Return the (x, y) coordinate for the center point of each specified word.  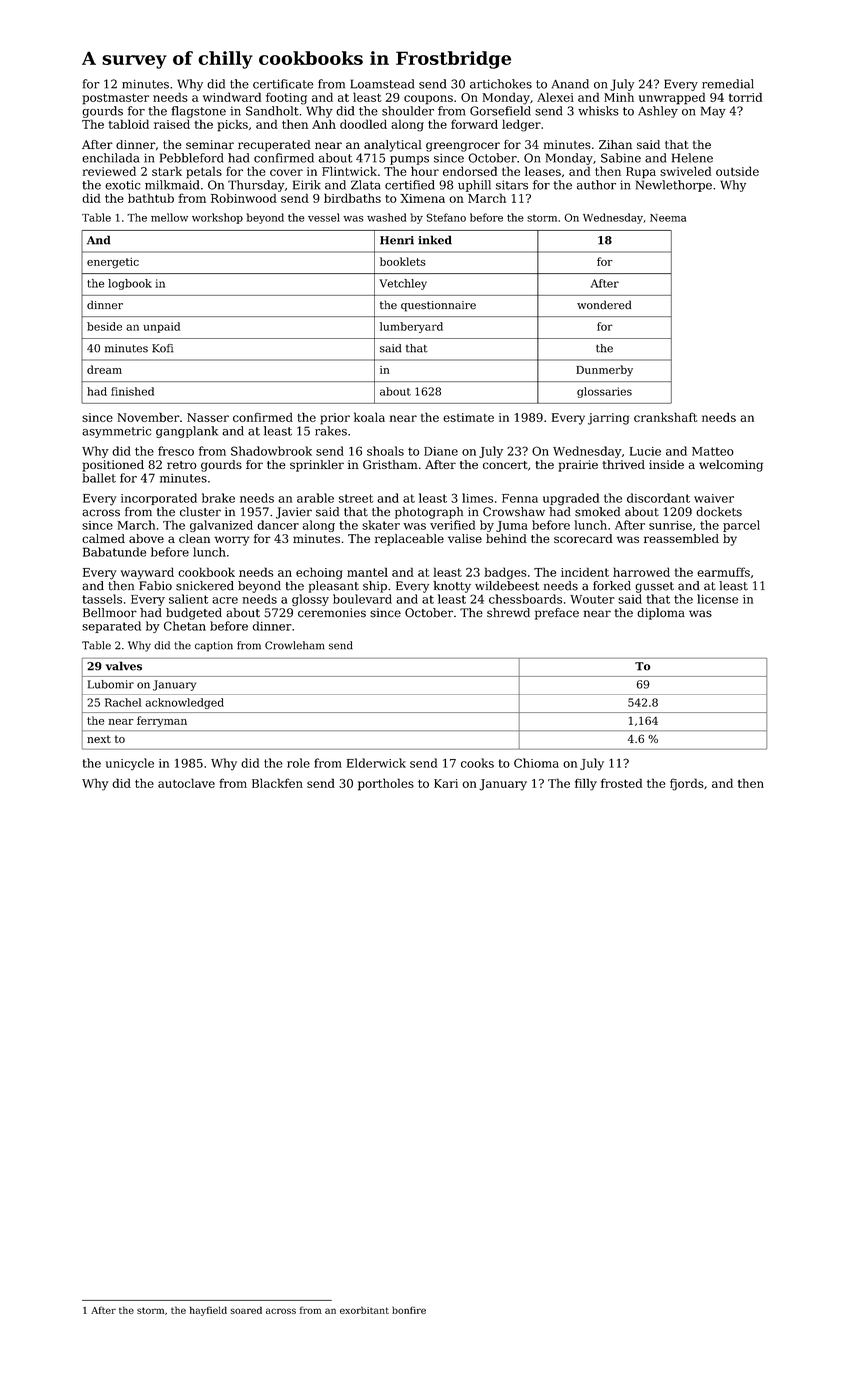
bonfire (409, 1310)
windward (232, 97)
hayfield (208, 1311)
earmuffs (723, 572)
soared (246, 1310)
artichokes (501, 84)
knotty (452, 587)
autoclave (186, 783)
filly (586, 784)
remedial (728, 84)
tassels (102, 599)
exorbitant (364, 1310)
